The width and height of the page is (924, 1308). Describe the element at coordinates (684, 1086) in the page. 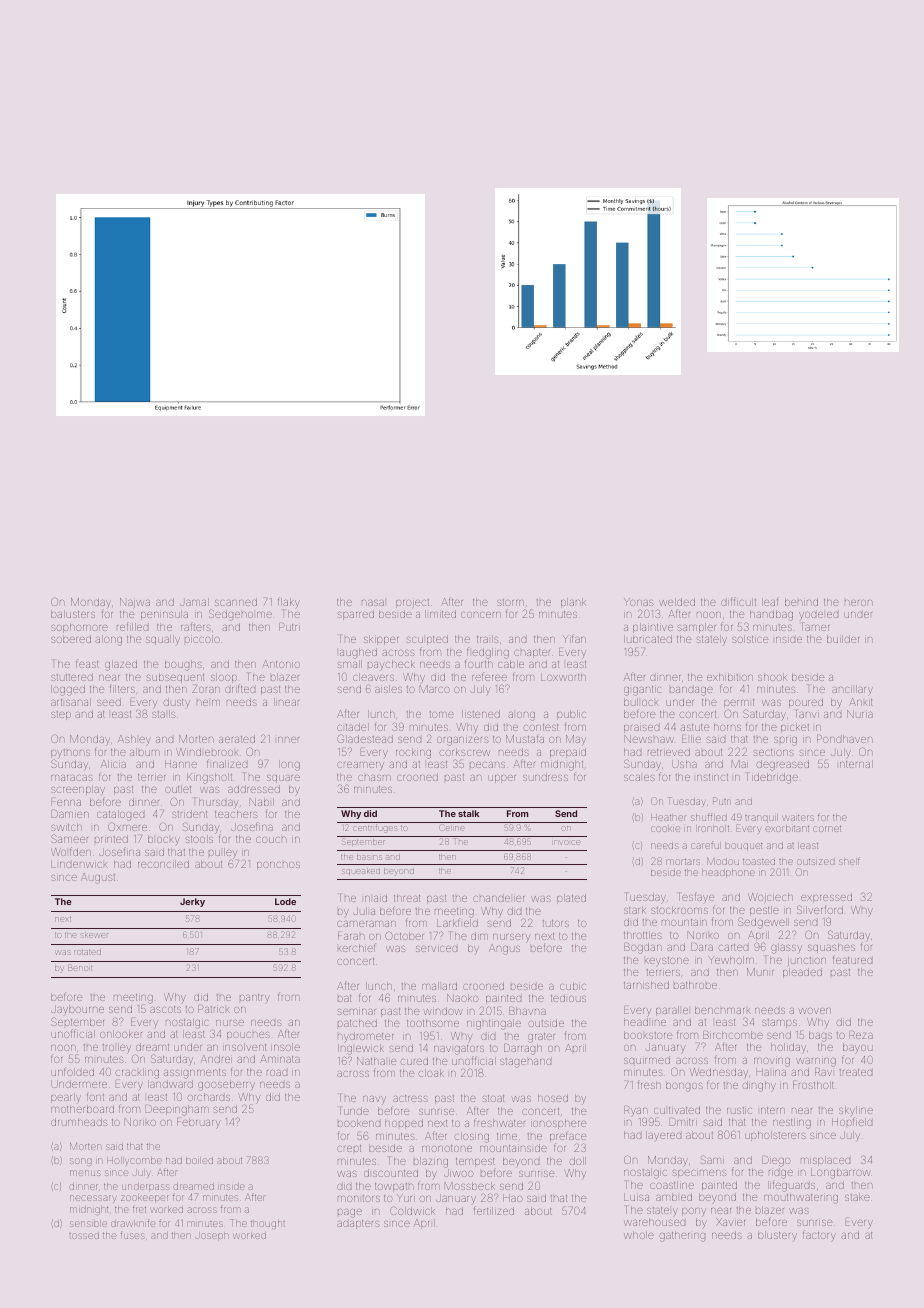

I see `bongos` at that location.
